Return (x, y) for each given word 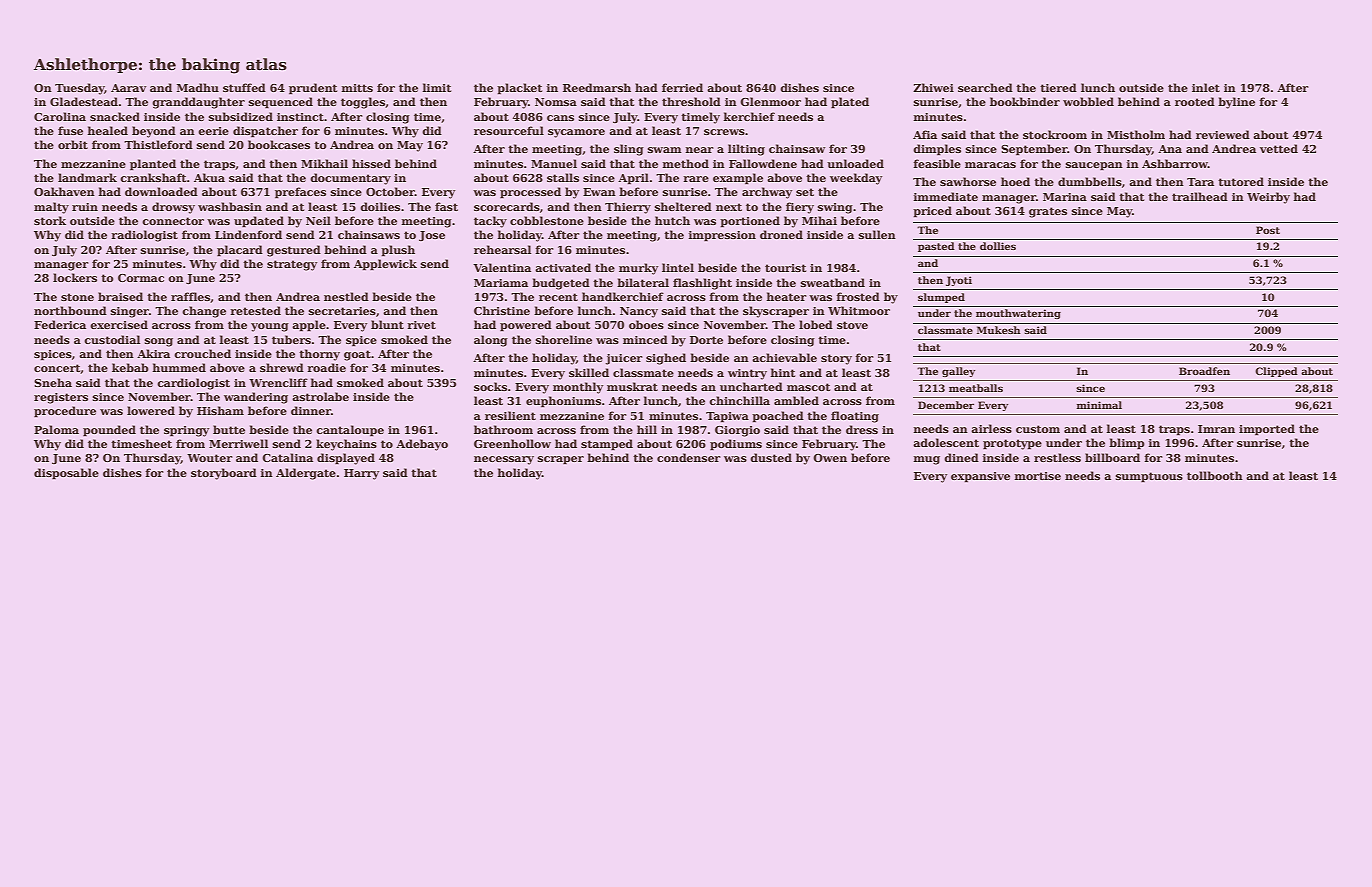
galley (958, 372)
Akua (209, 177)
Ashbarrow (1175, 163)
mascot (808, 387)
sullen (877, 234)
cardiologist (193, 384)
